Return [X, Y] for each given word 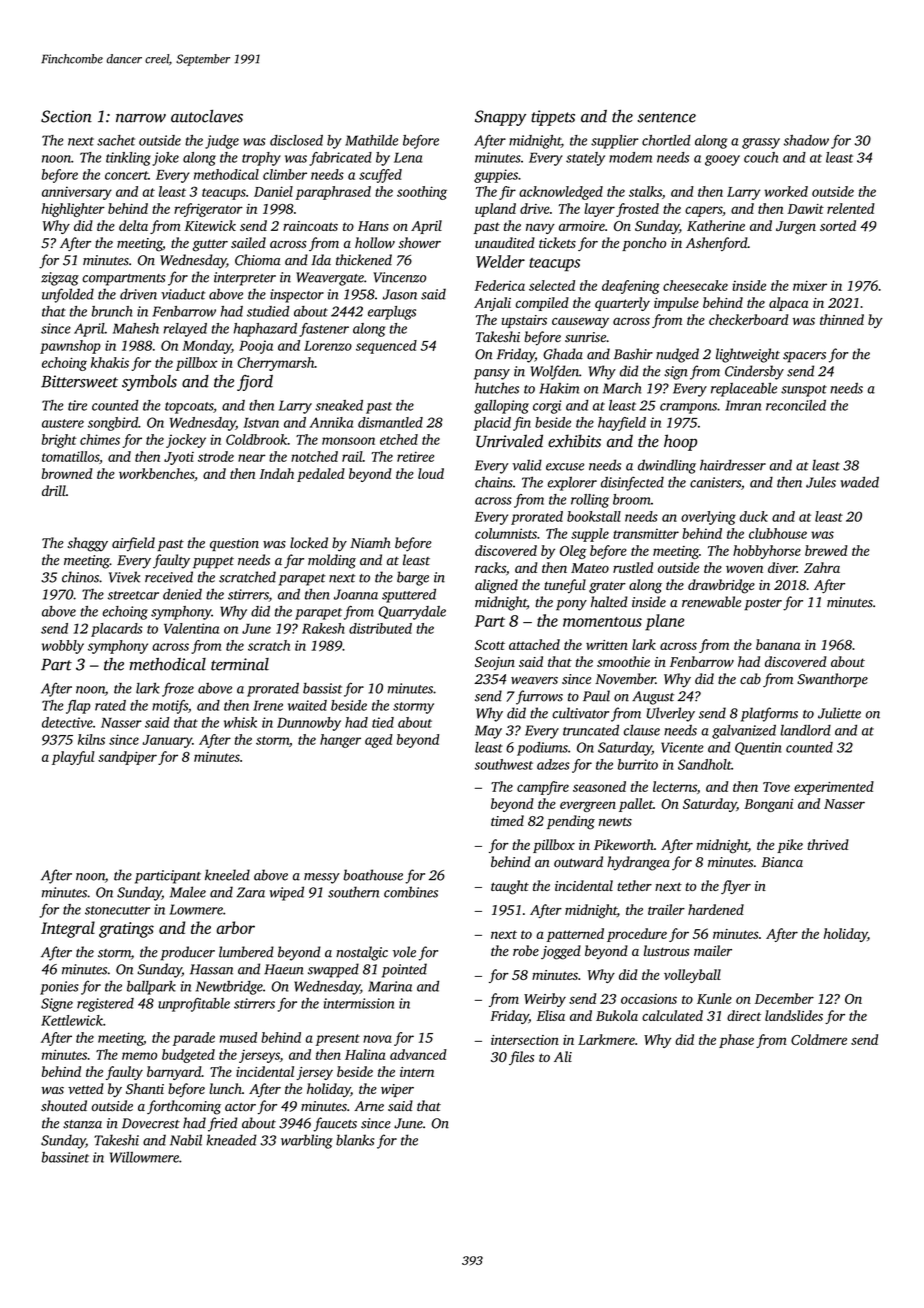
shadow [806, 140]
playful [73, 758]
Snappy [500, 118]
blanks [355, 1140]
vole [404, 952]
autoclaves [207, 116]
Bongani [768, 805]
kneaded [231, 1140]
